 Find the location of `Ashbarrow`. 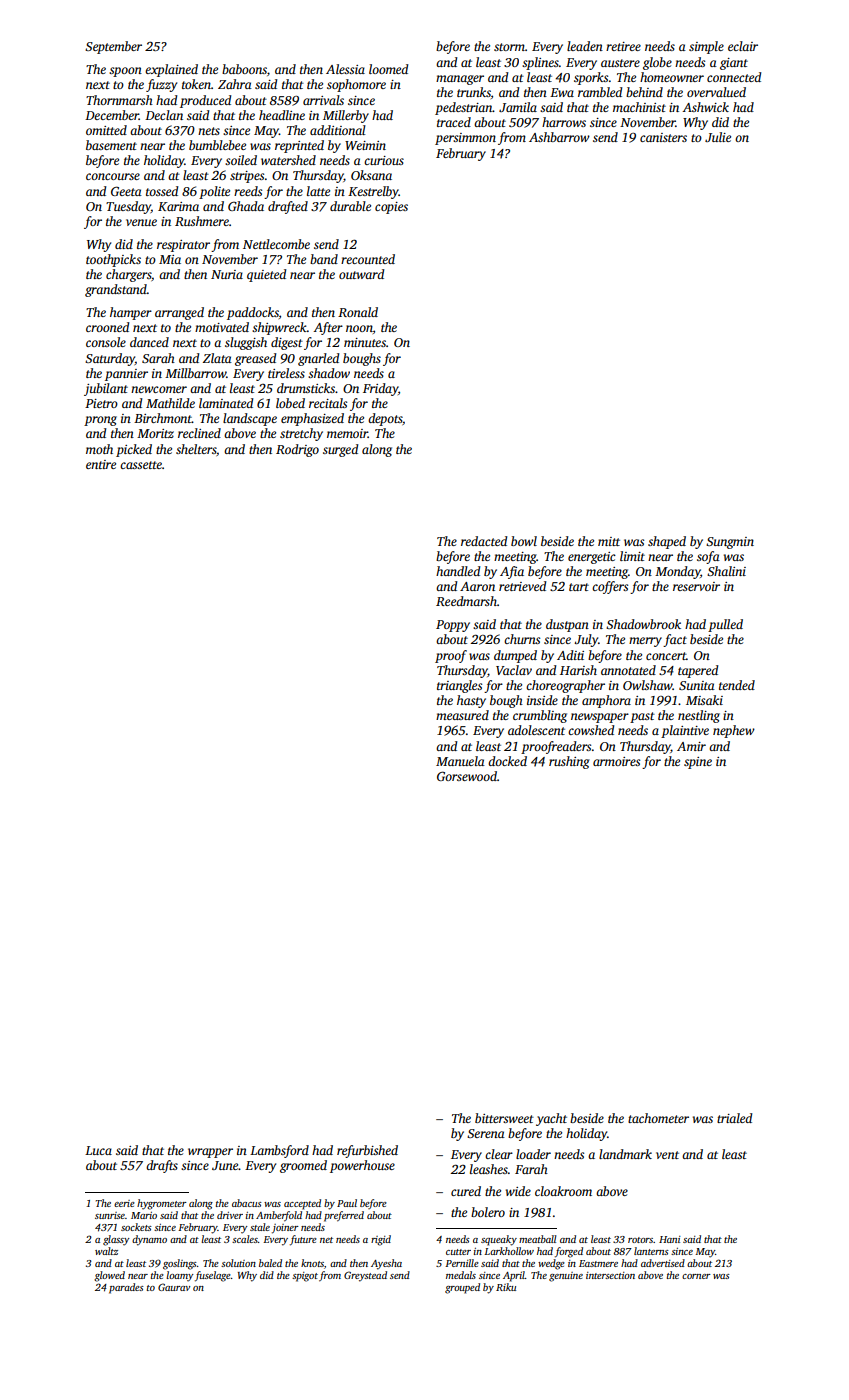

Ashbarrow is located at coordinates (559, 137).
